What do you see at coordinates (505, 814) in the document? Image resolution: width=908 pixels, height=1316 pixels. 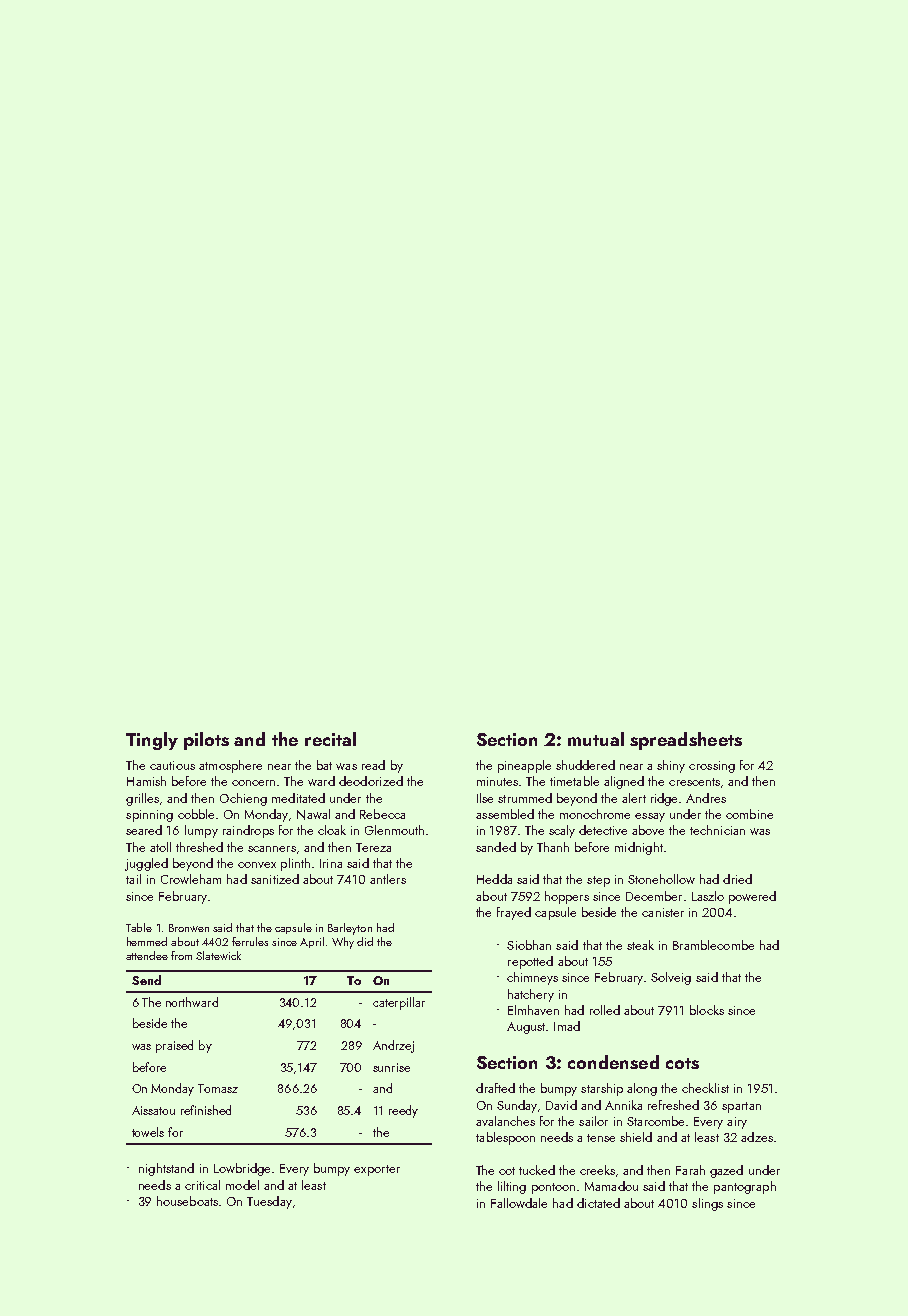 I see `assembled` at bounding box center [505, 814].
